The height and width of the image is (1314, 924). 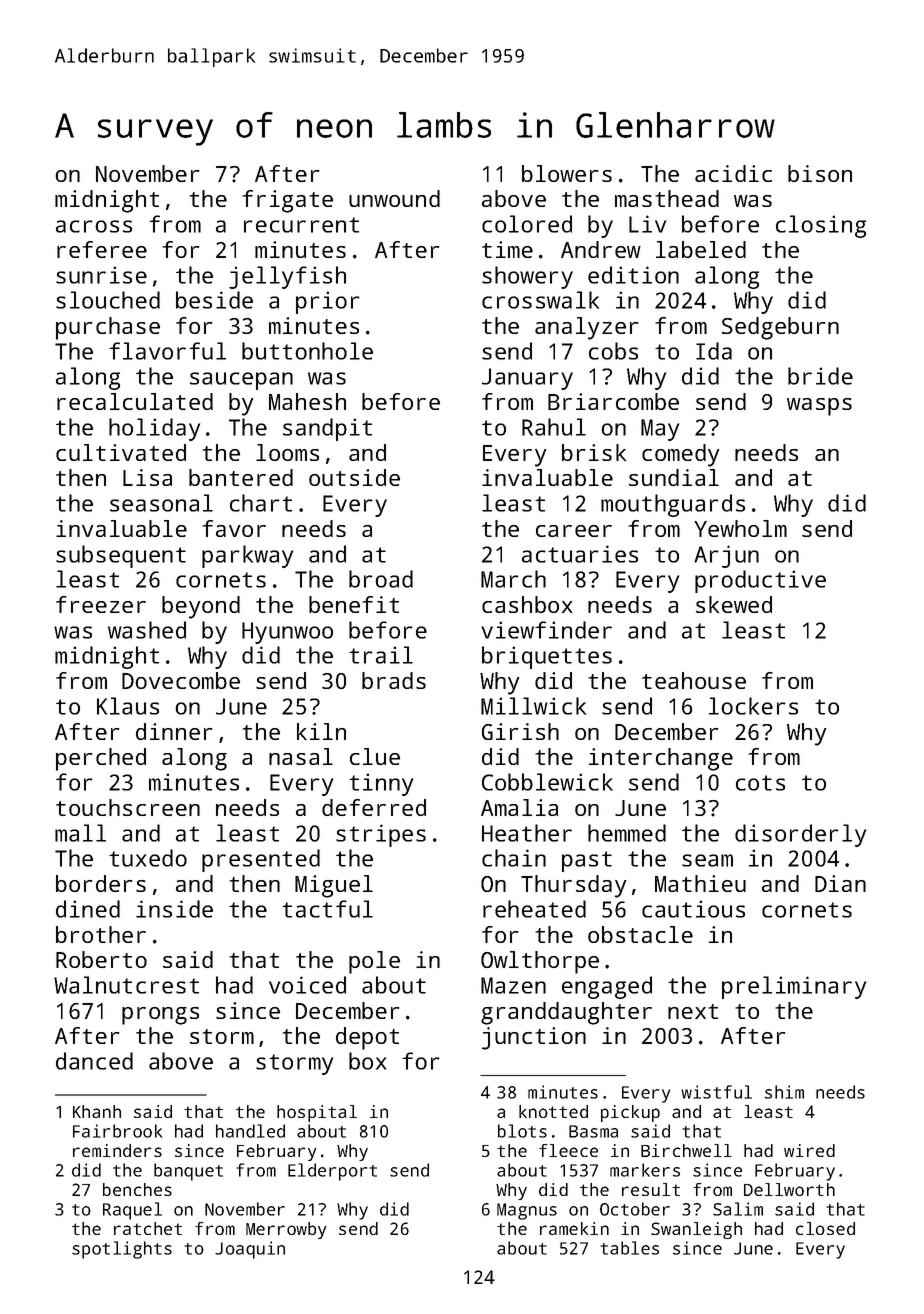 I want to click on reminders, so click(x=117, y=1150).
